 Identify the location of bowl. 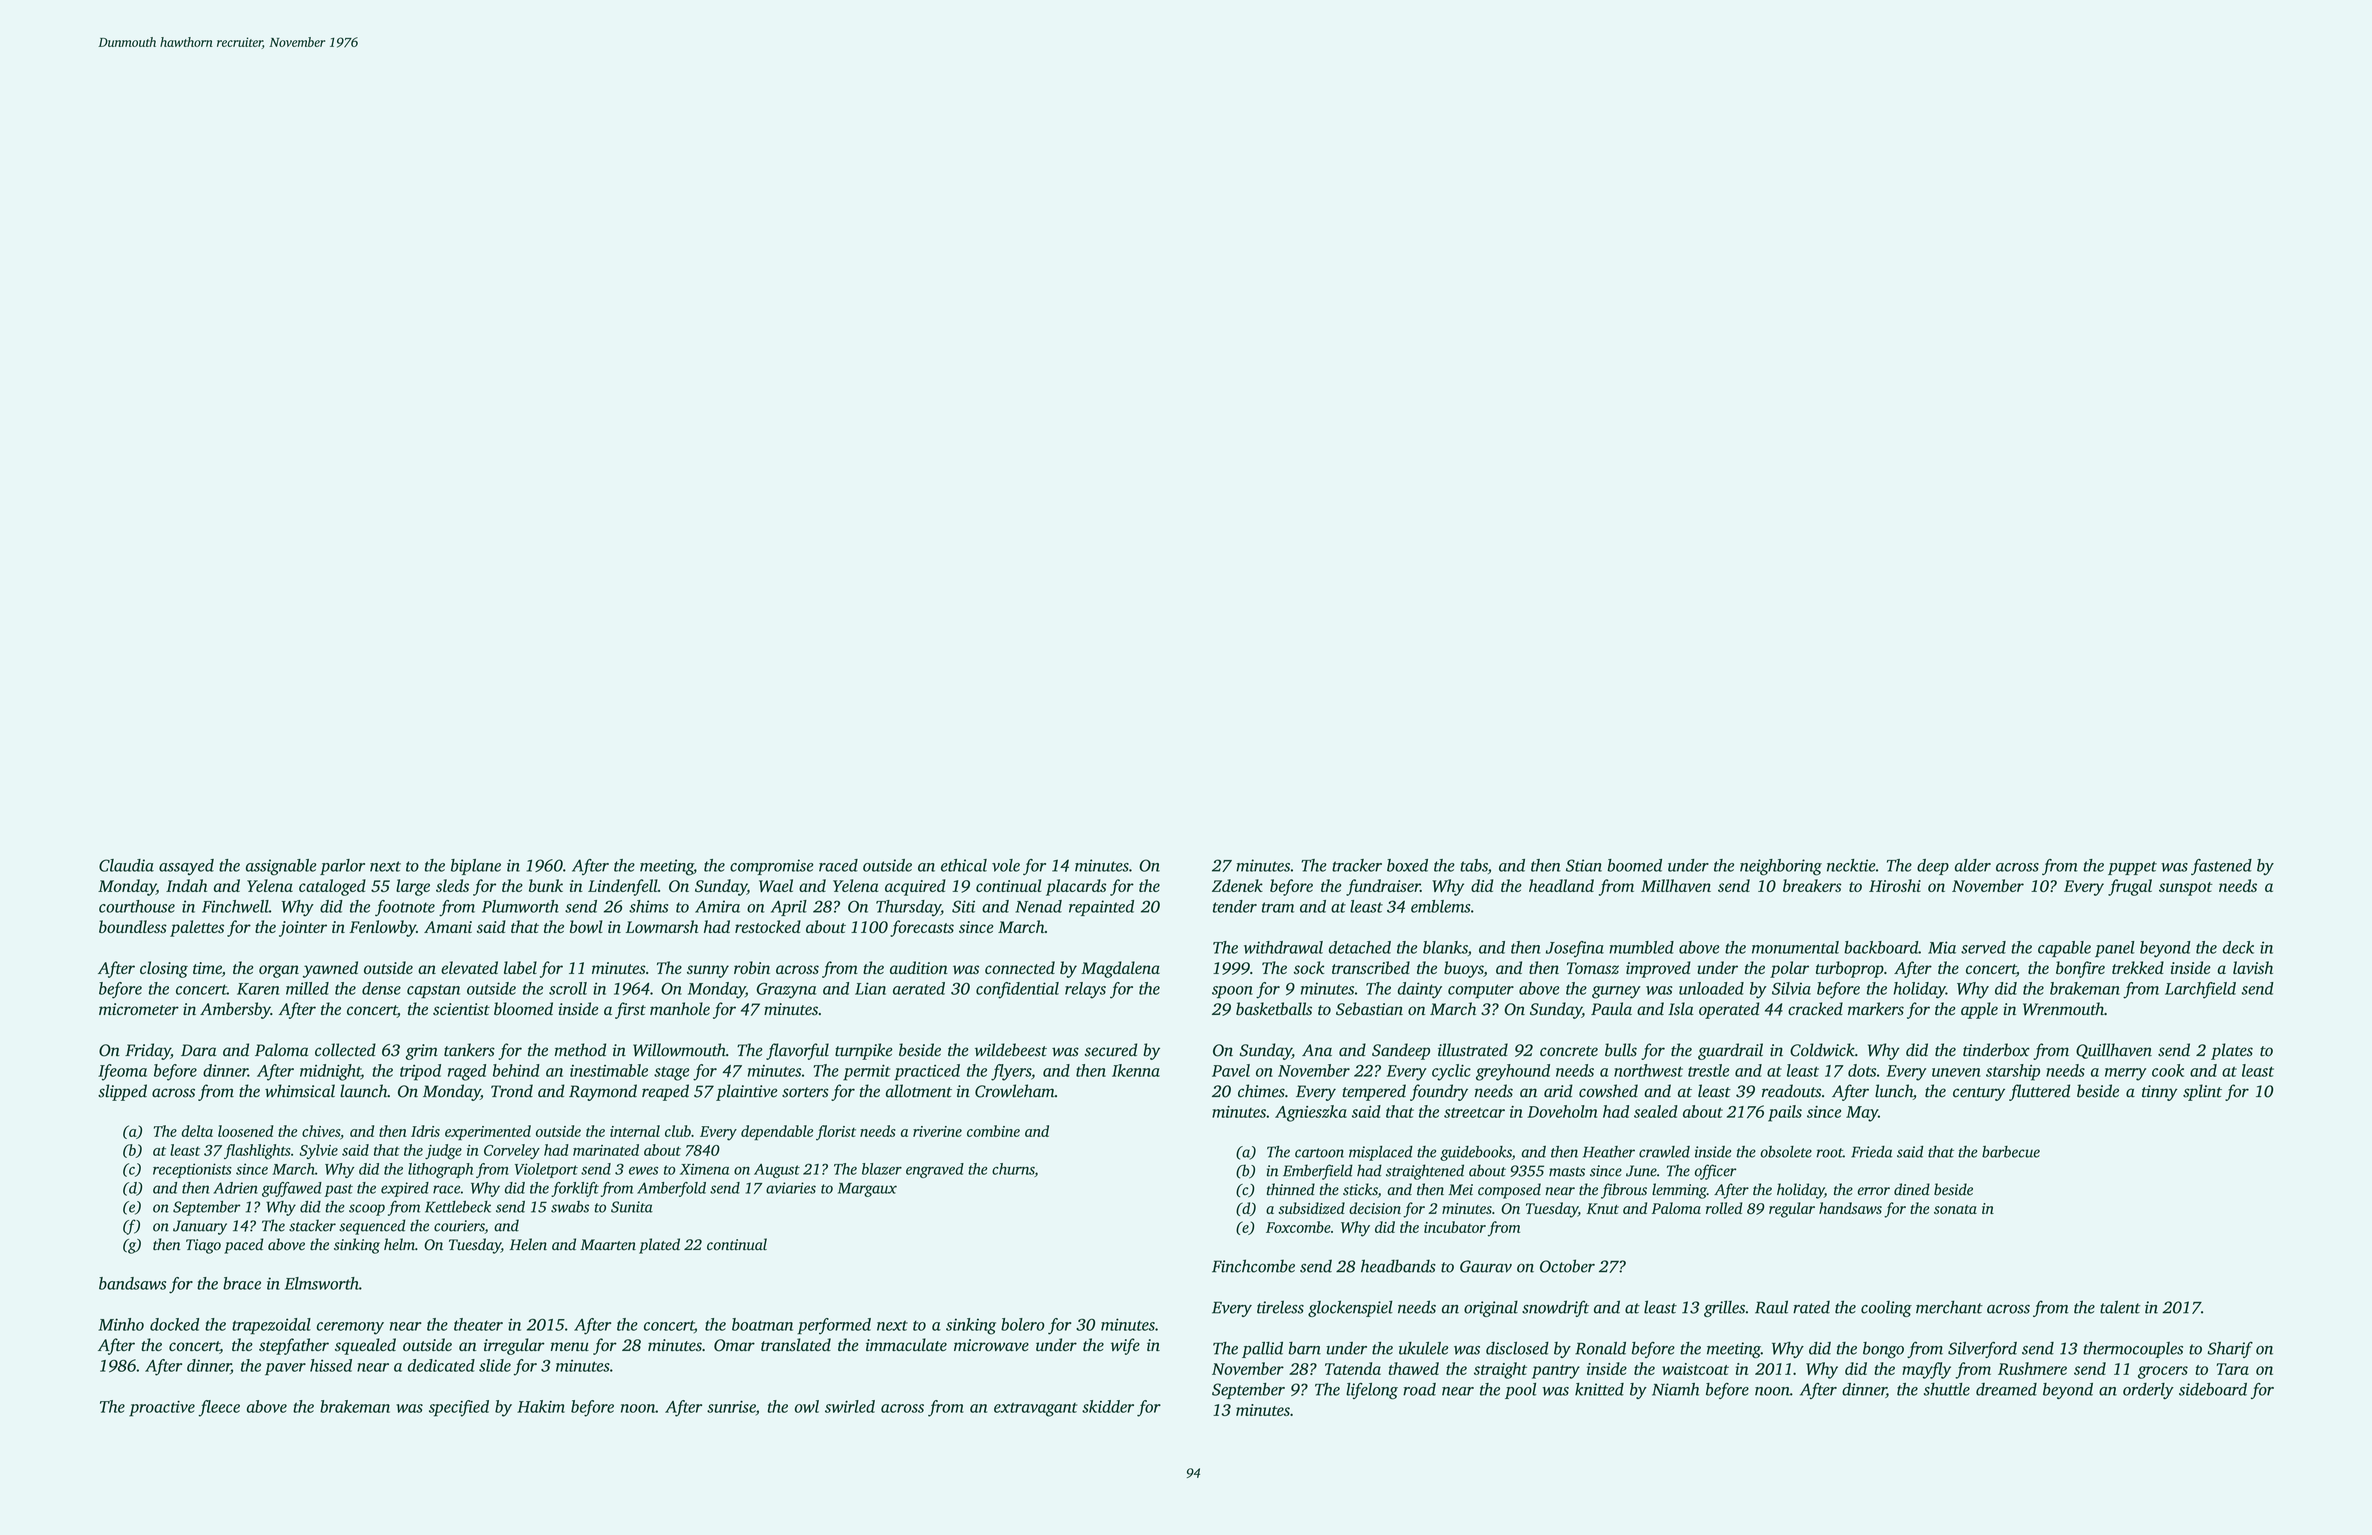
(586, 926).
